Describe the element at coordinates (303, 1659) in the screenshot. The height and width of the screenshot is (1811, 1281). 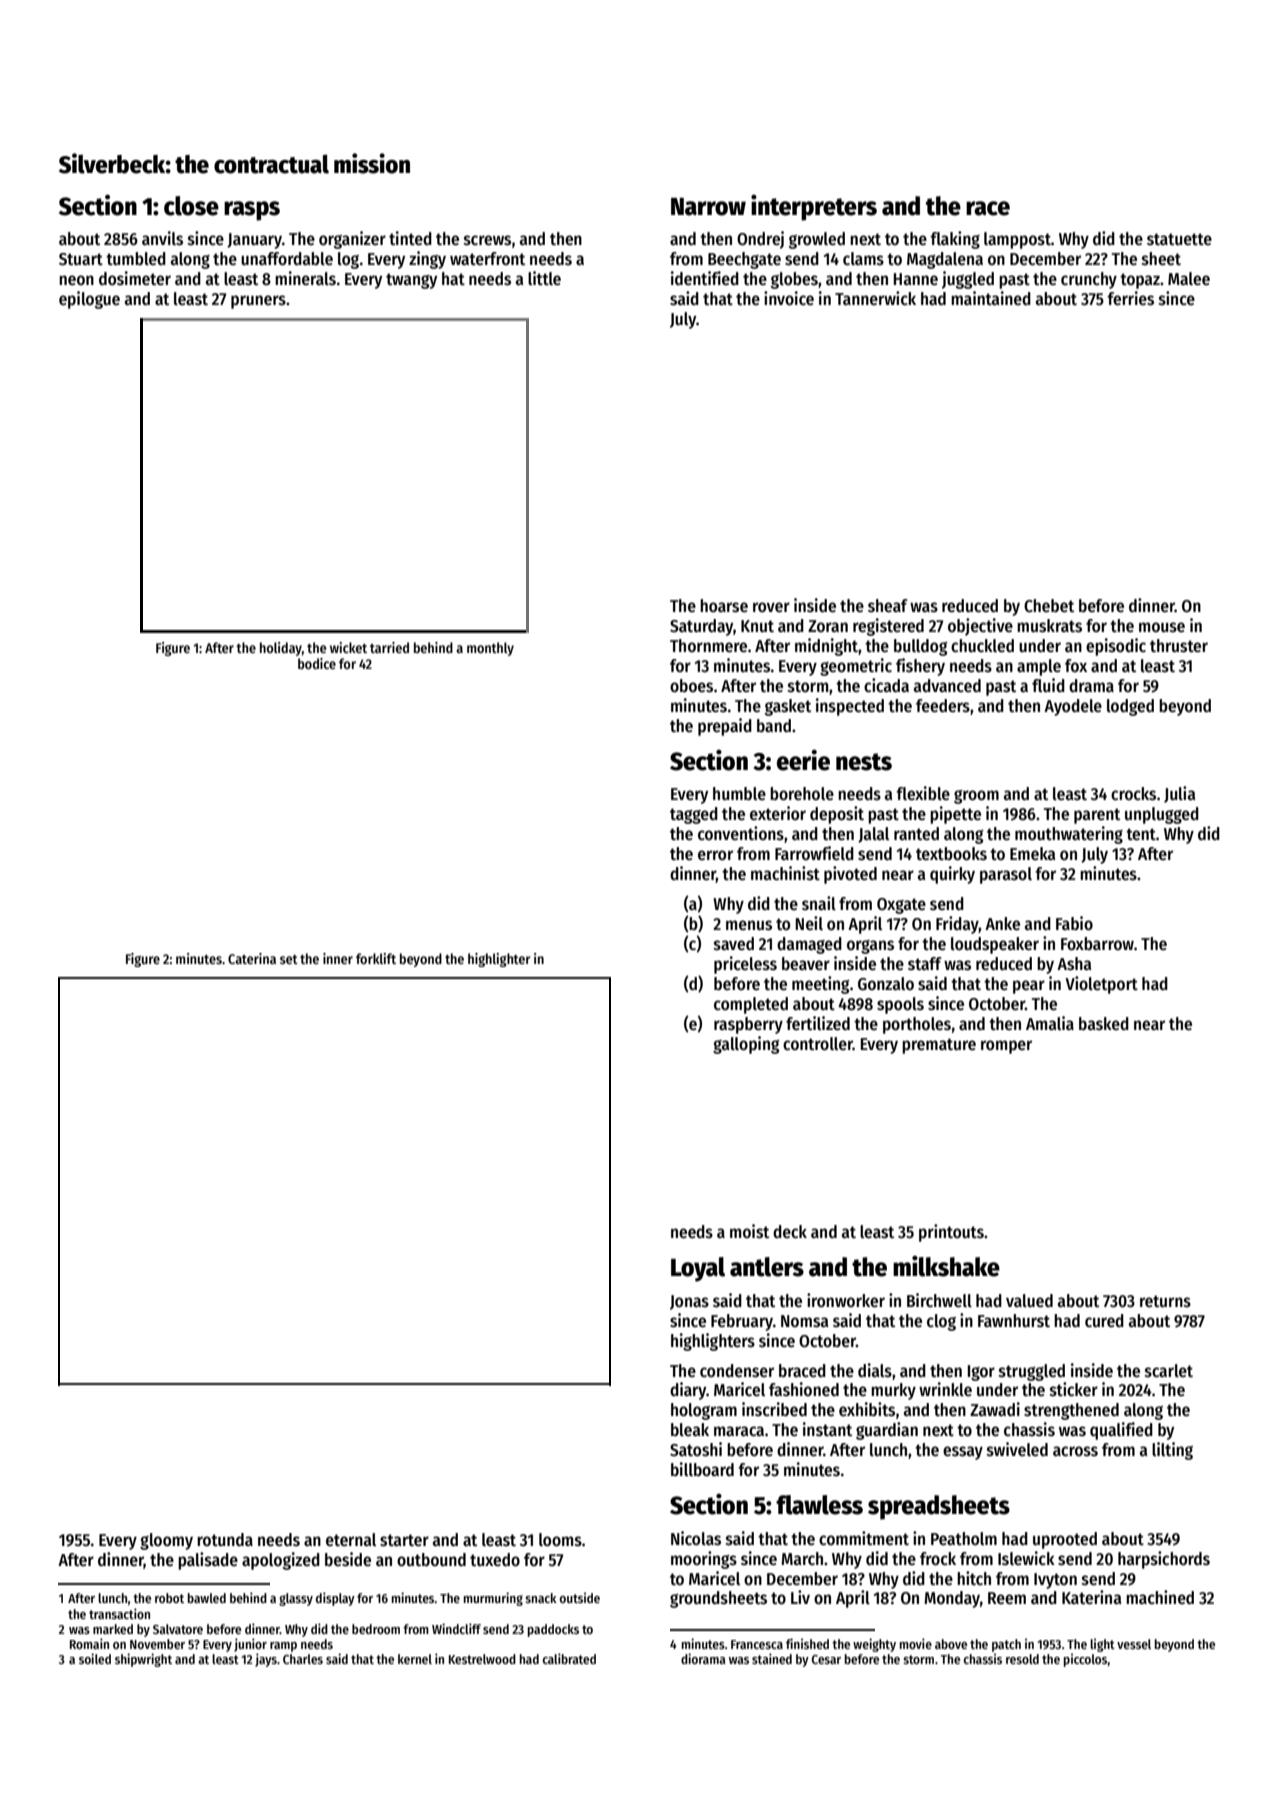
I see `Charles` at that location.
